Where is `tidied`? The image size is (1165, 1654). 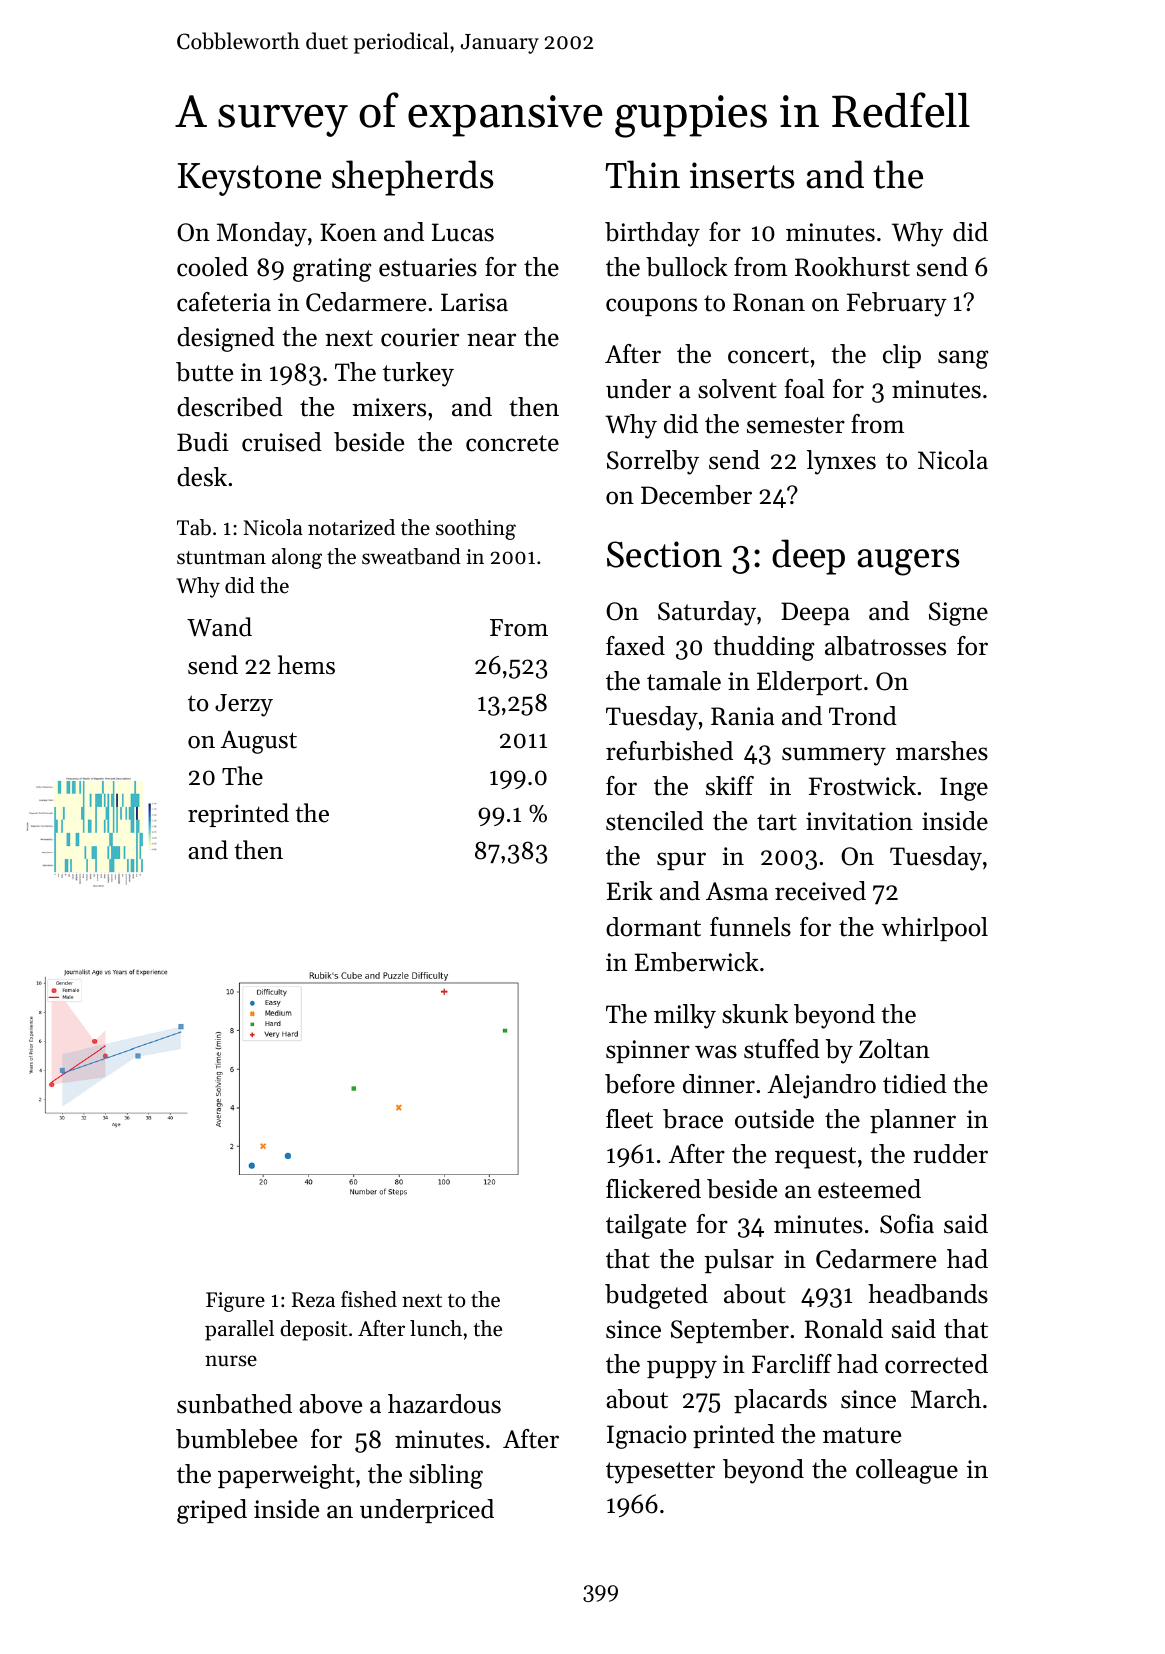 tidied is located at coordinates (915, 1084).
